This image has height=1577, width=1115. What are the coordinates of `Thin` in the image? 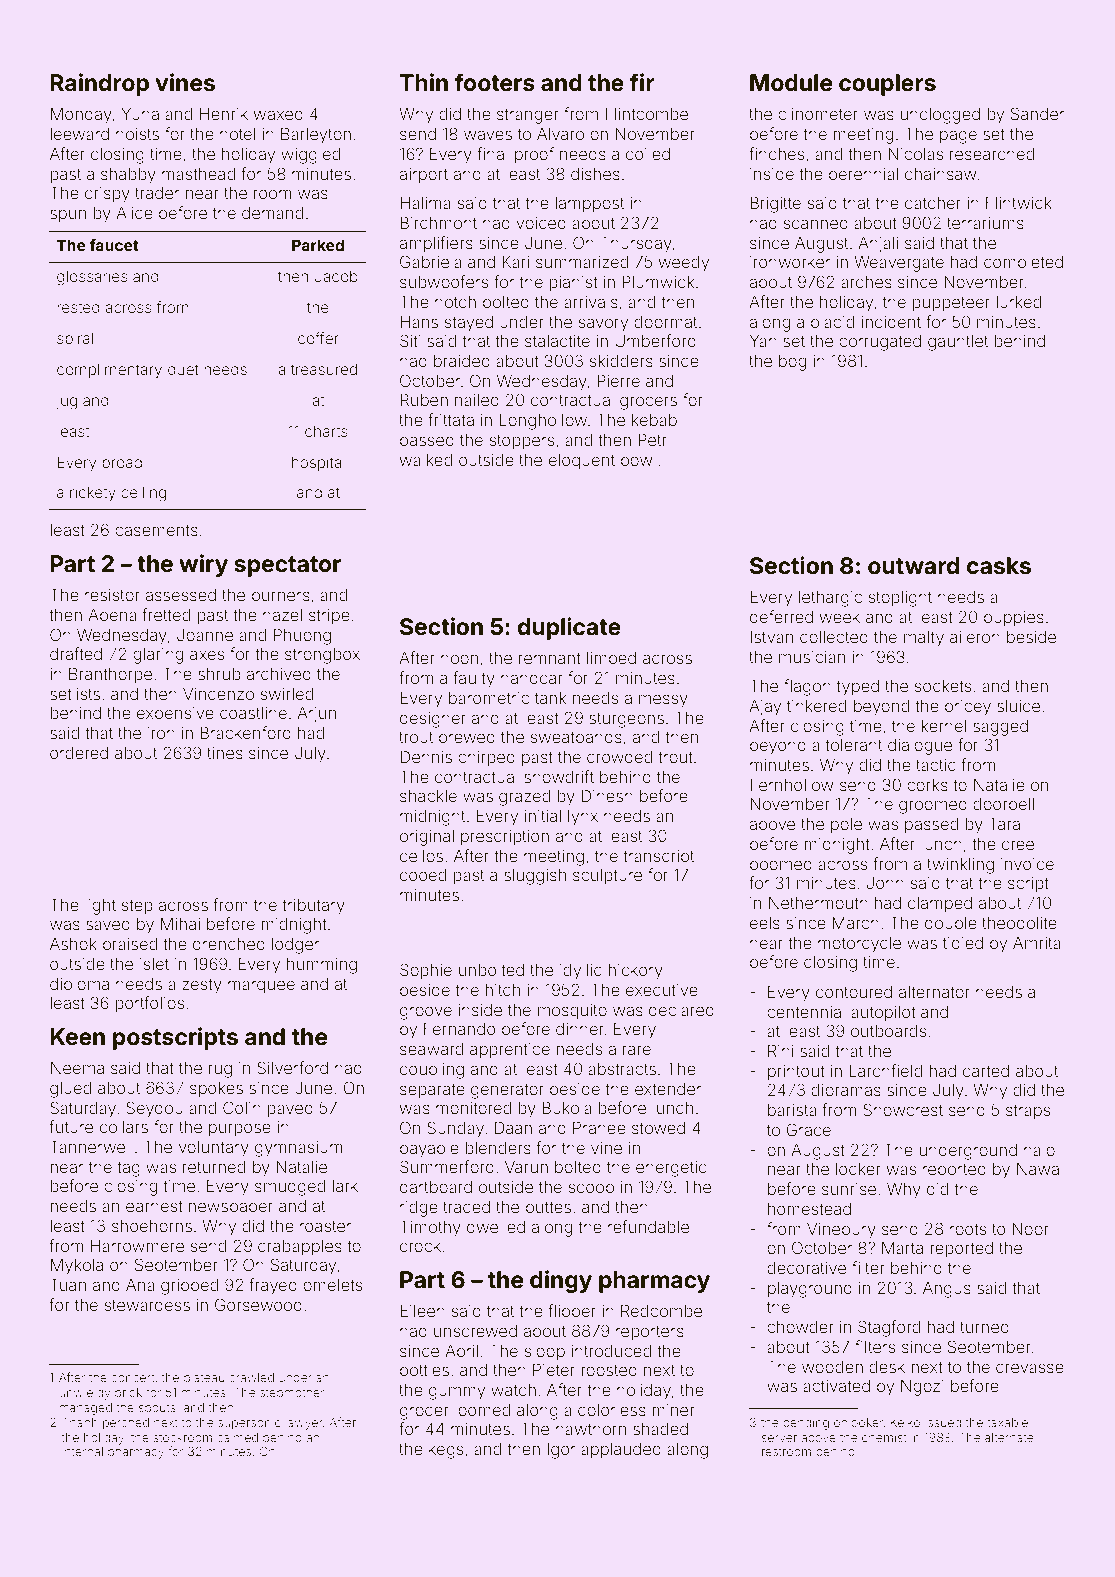 It's located at (423, 82).
